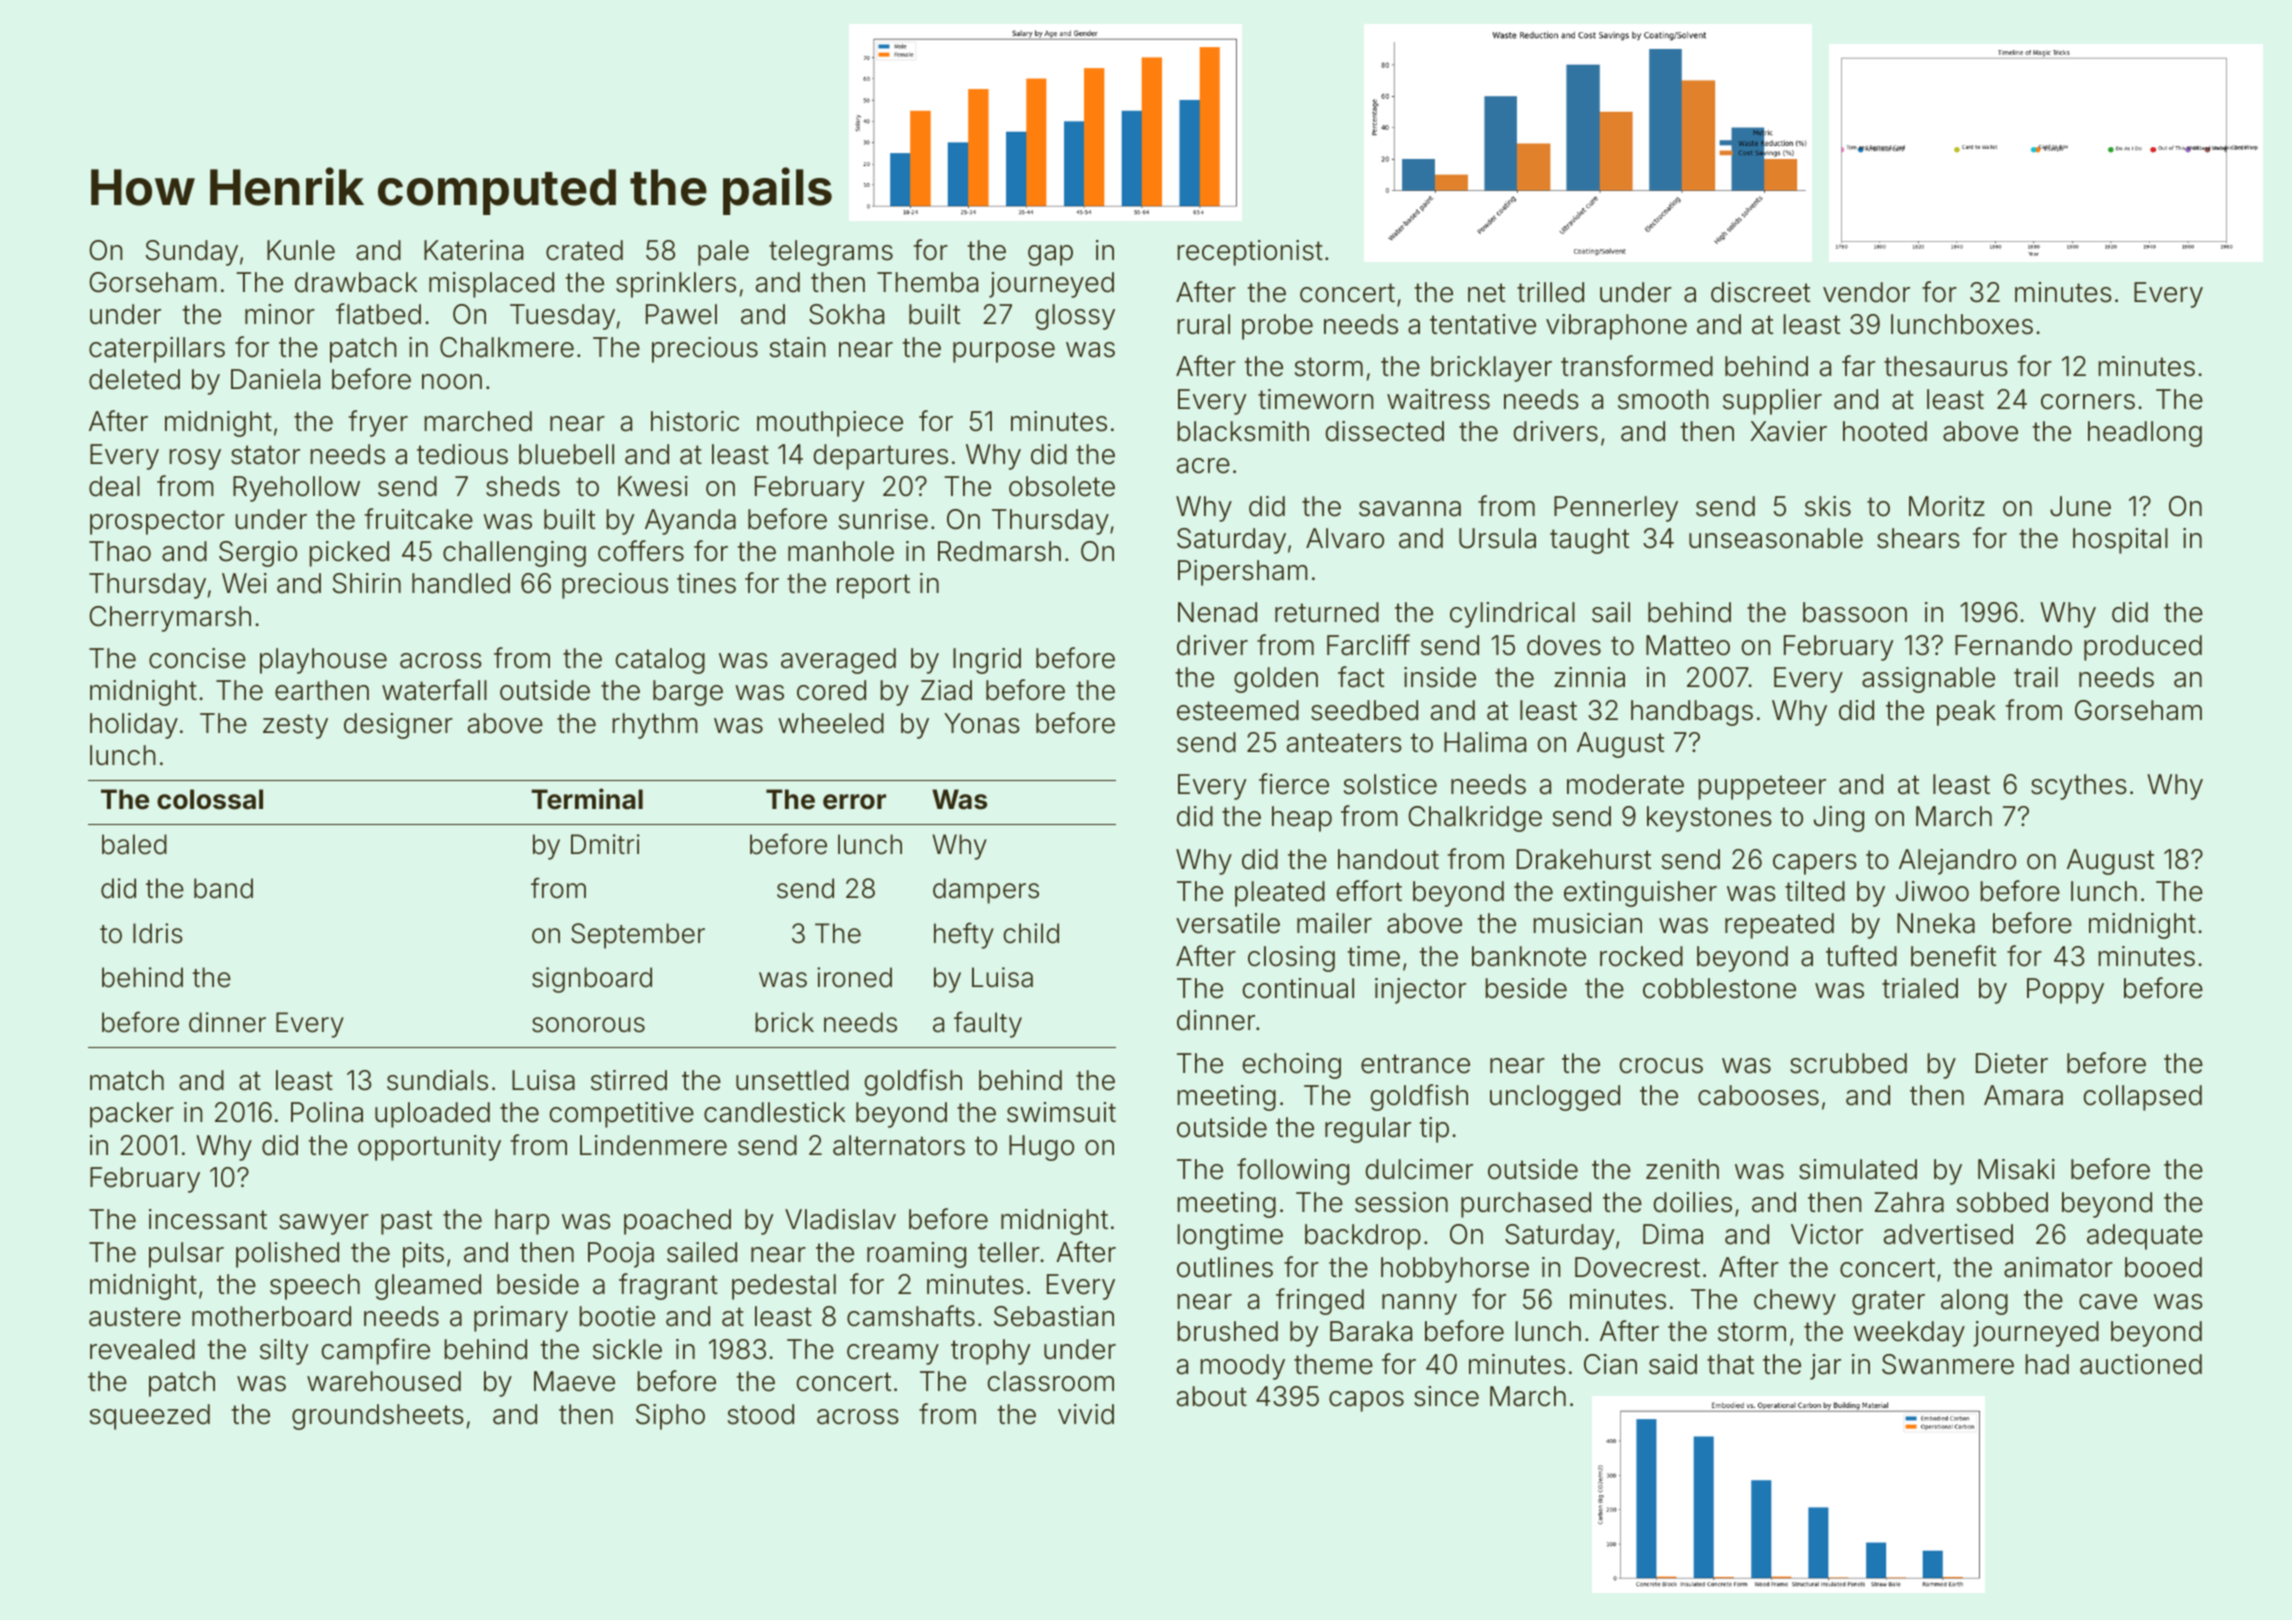  What do you see at coordinates (210, 799) in the document?
I see `colossal` at bounding box center [210, 799].
